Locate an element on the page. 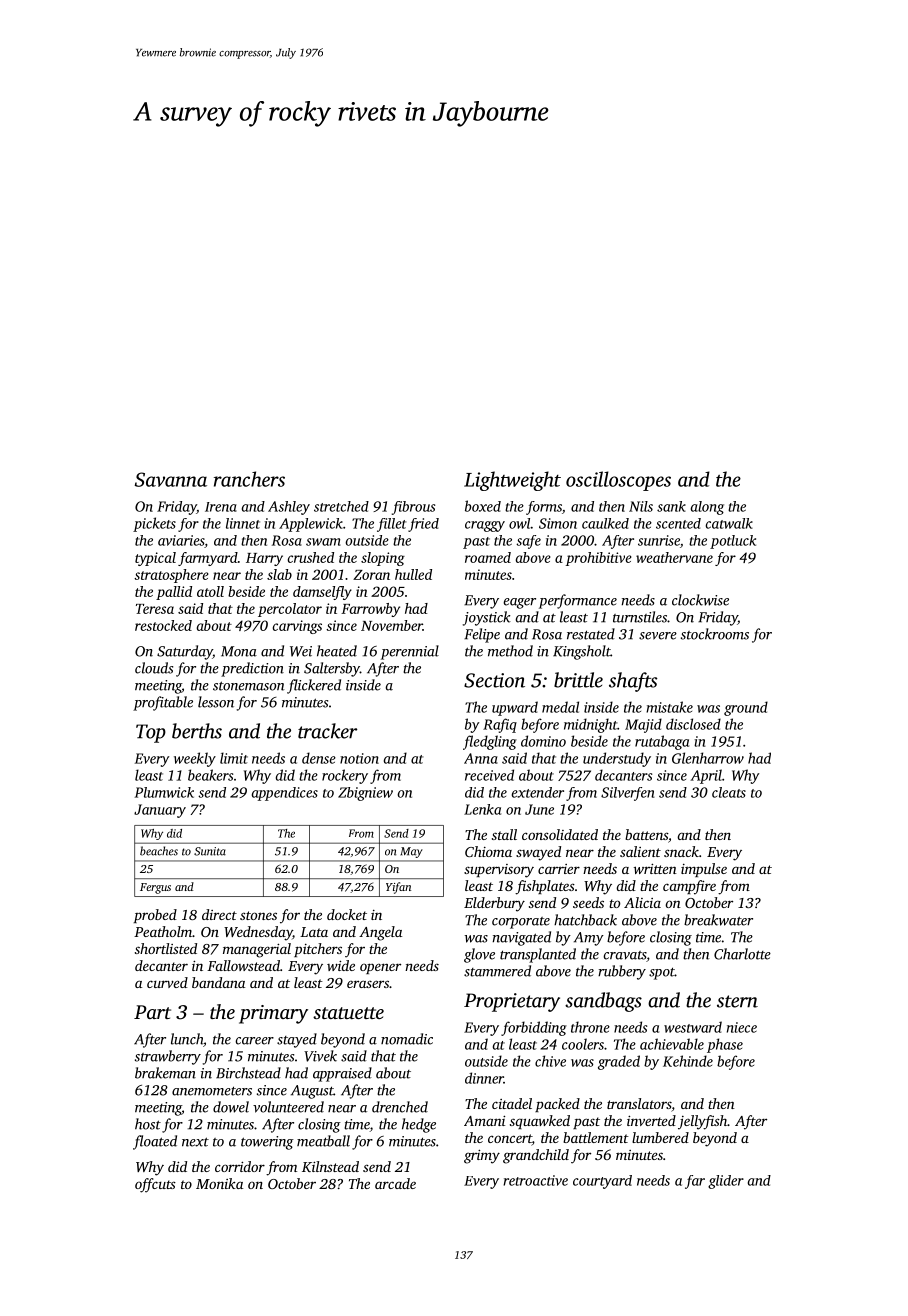 Image resolution: width=908 pixels, height=1316 pixels. domino is located at coordinates (543, 741).
